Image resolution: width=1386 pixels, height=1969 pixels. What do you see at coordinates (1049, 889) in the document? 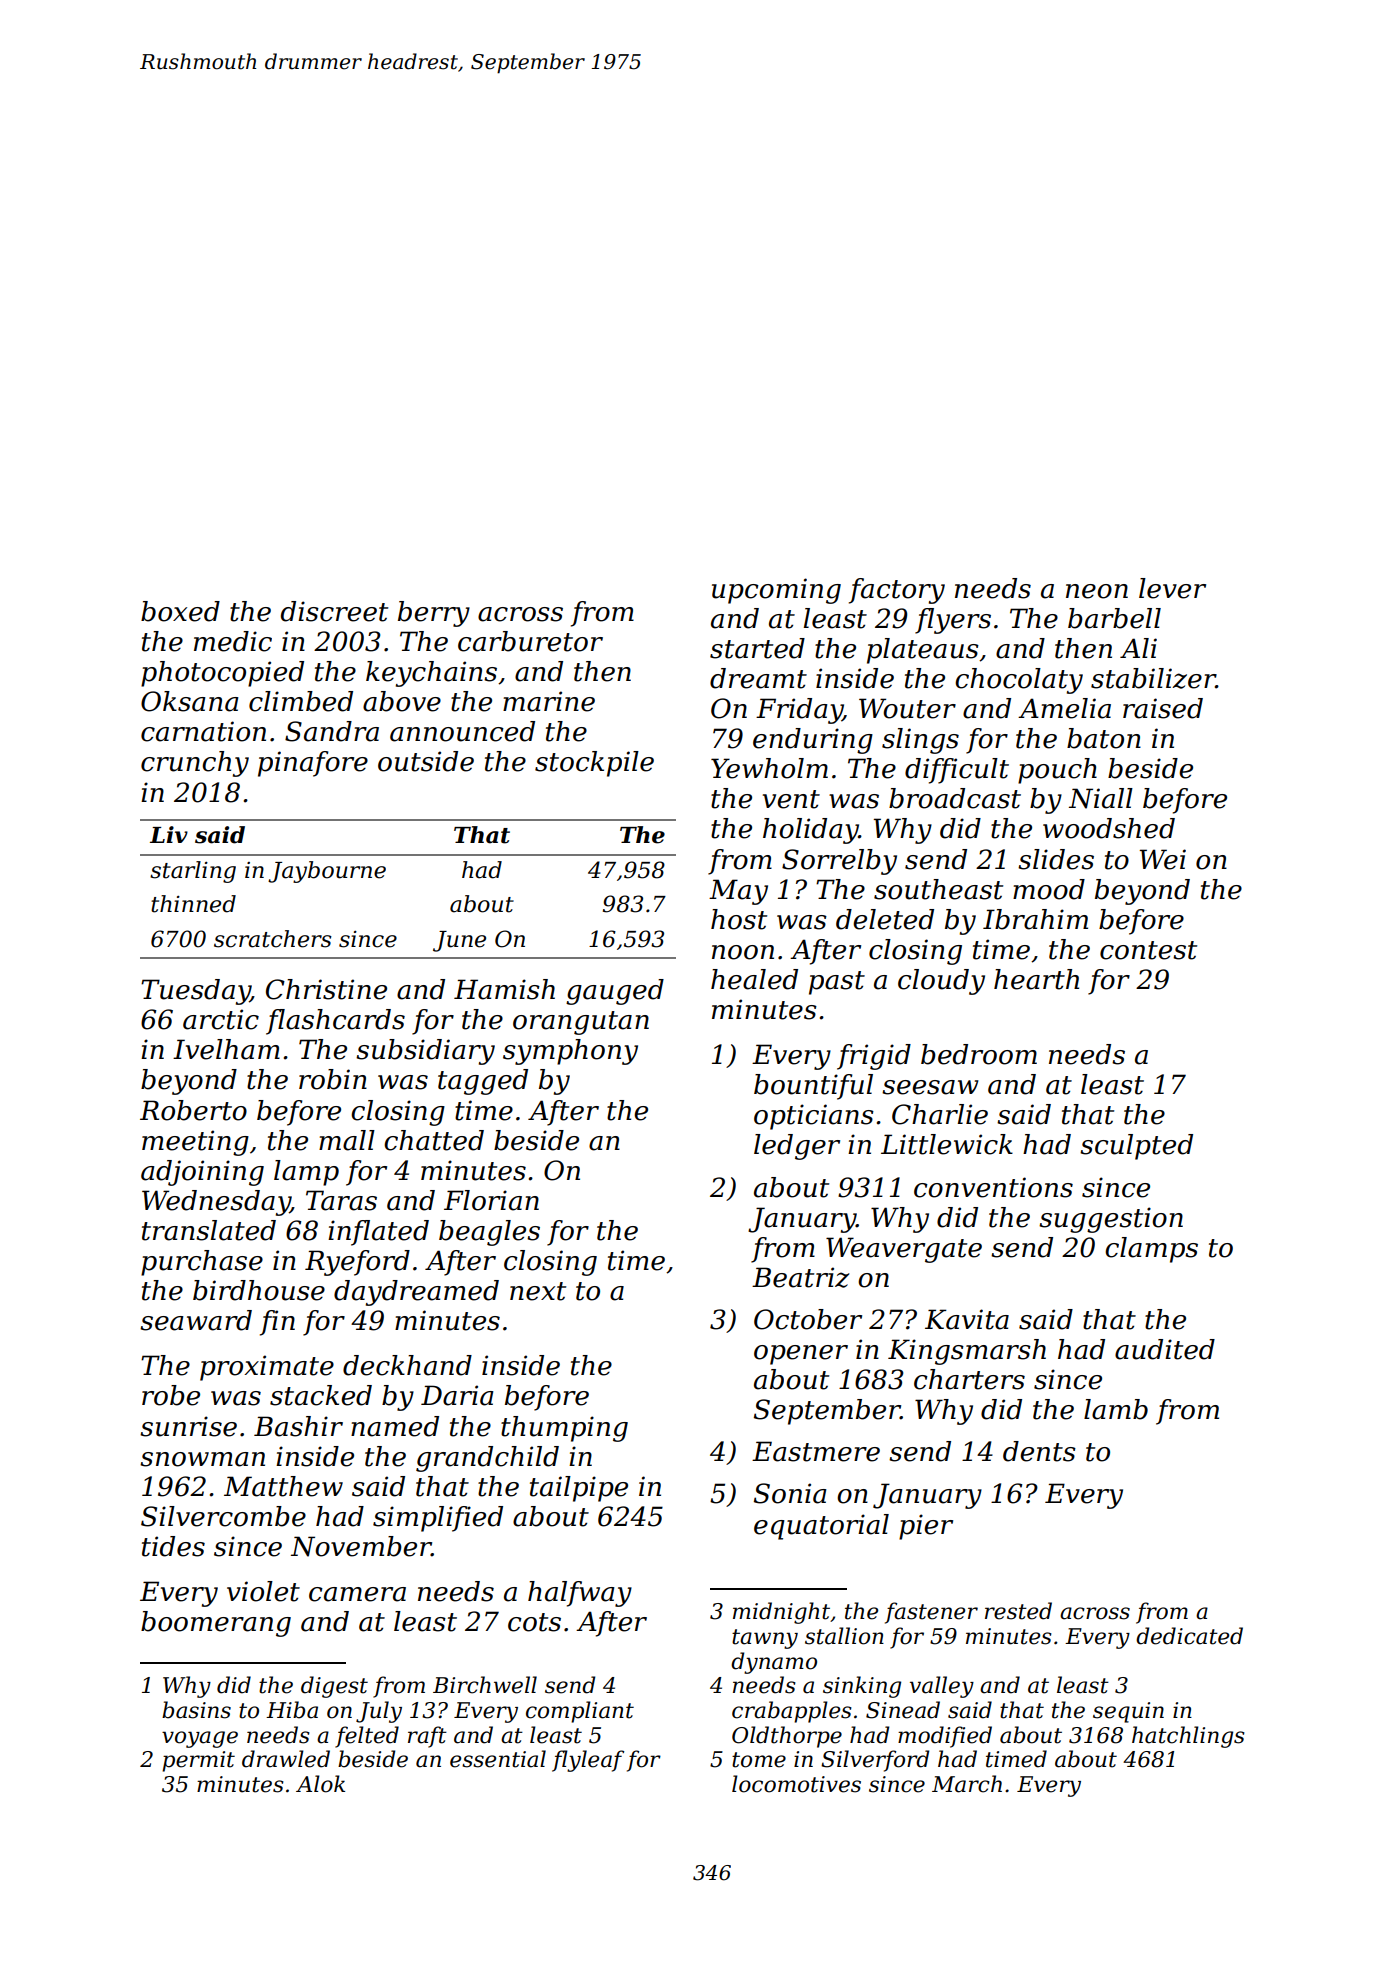
I see `mood` at bounding box center [1049, 889].
